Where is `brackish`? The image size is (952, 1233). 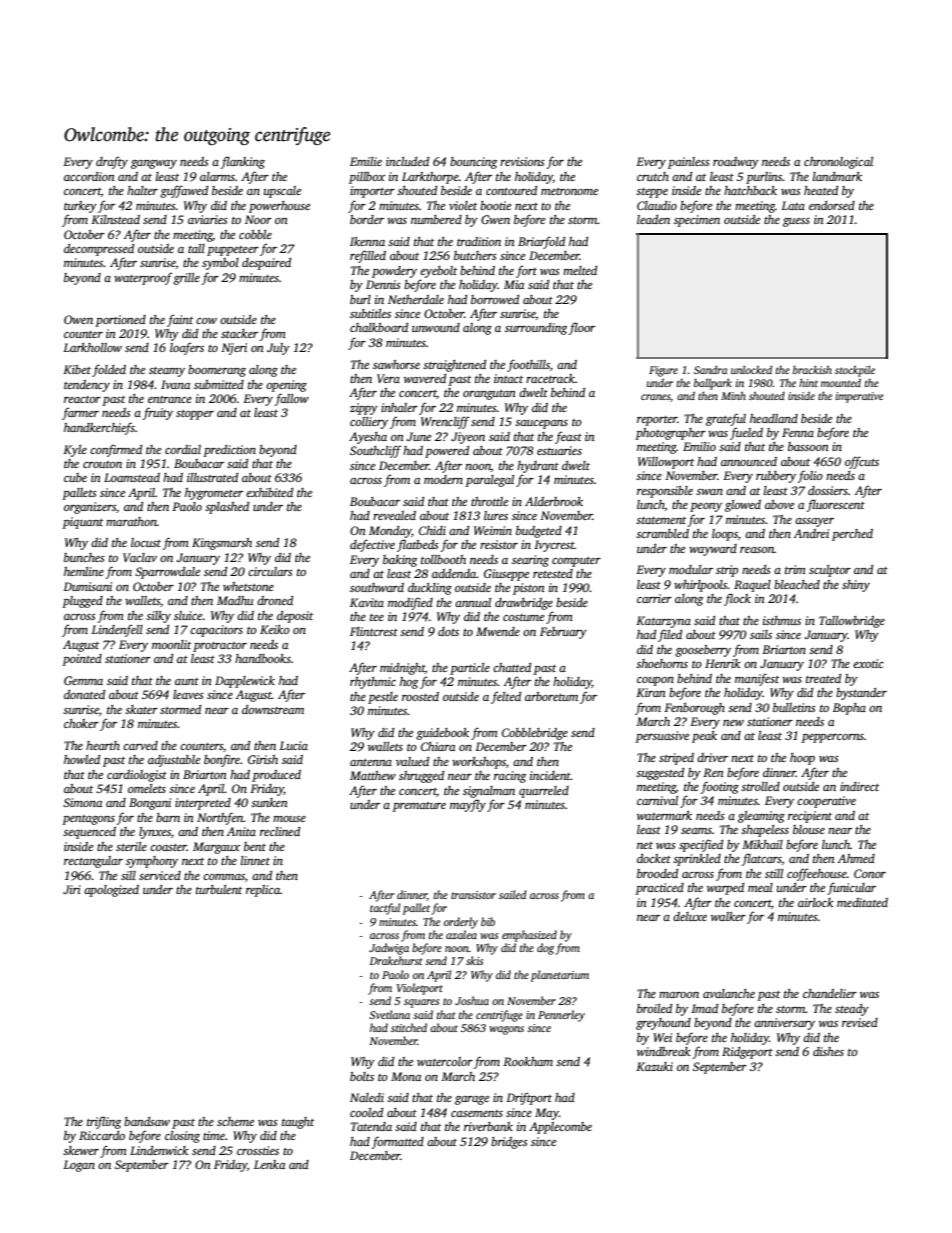
brackish is located at coordinates (812, 369).
